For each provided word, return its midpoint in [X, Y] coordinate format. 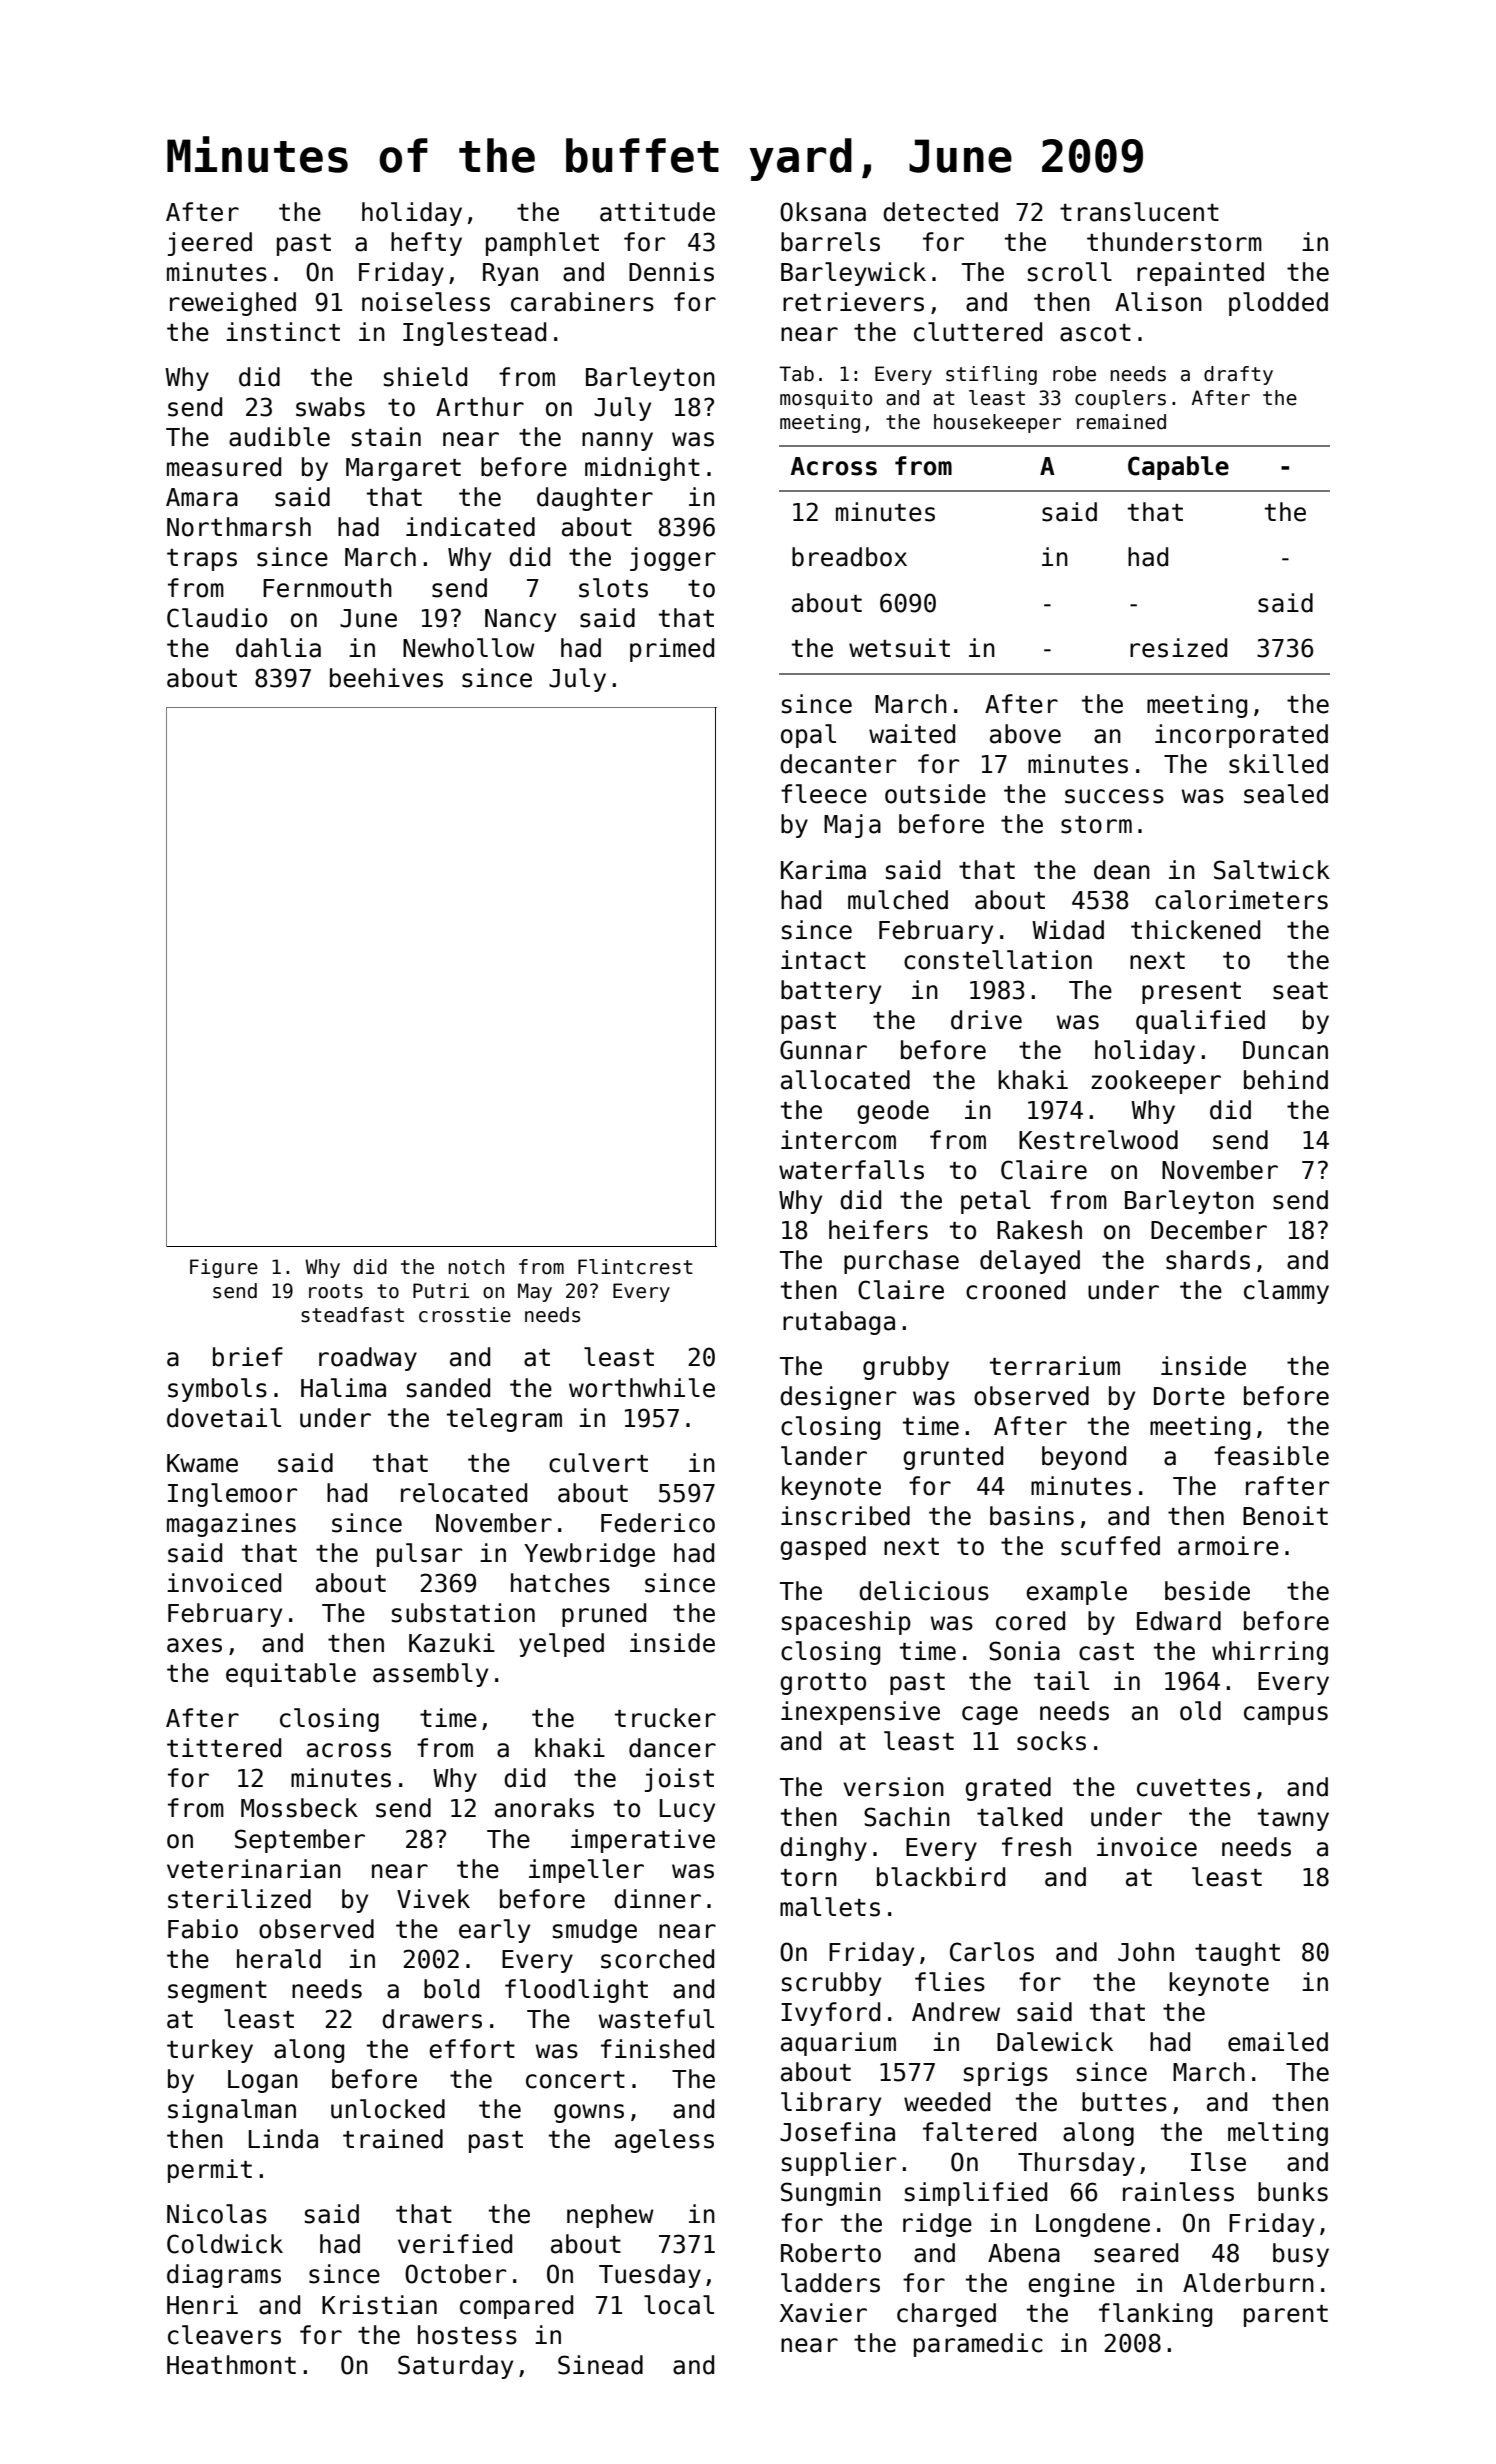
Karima [823, 870]
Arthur [480, 407]
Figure [224, 1268]
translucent [1139, 212]
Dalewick [1055, 2042]
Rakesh [1039, 1230]
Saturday [455, 2367]
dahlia [278, 648]
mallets [830, 1907]
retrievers [853, 302]
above [1025, 734]
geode [893, 1112]
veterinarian [254, 1869]
